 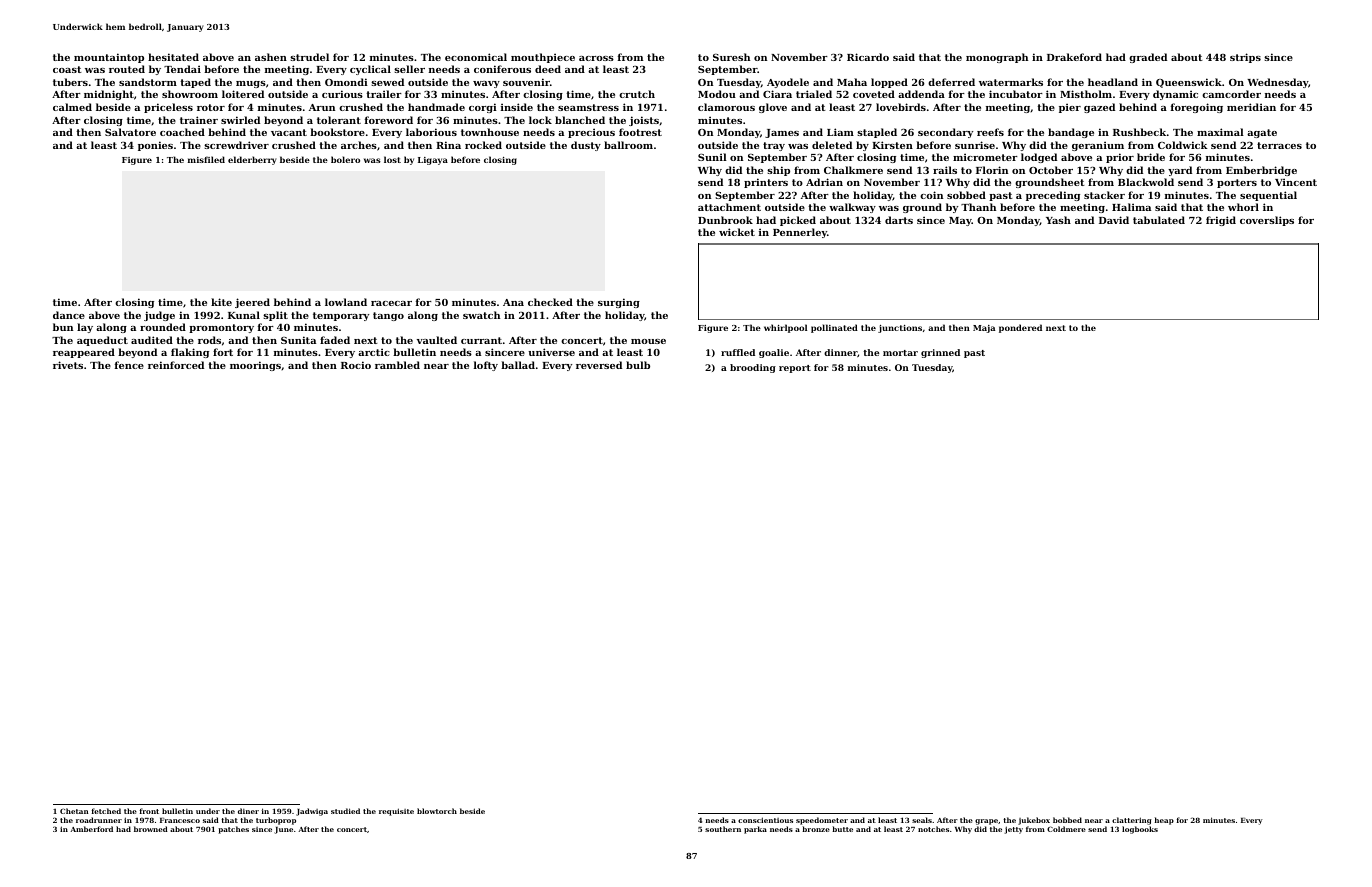 I want to click on economical, so click(x=476, y=57).
